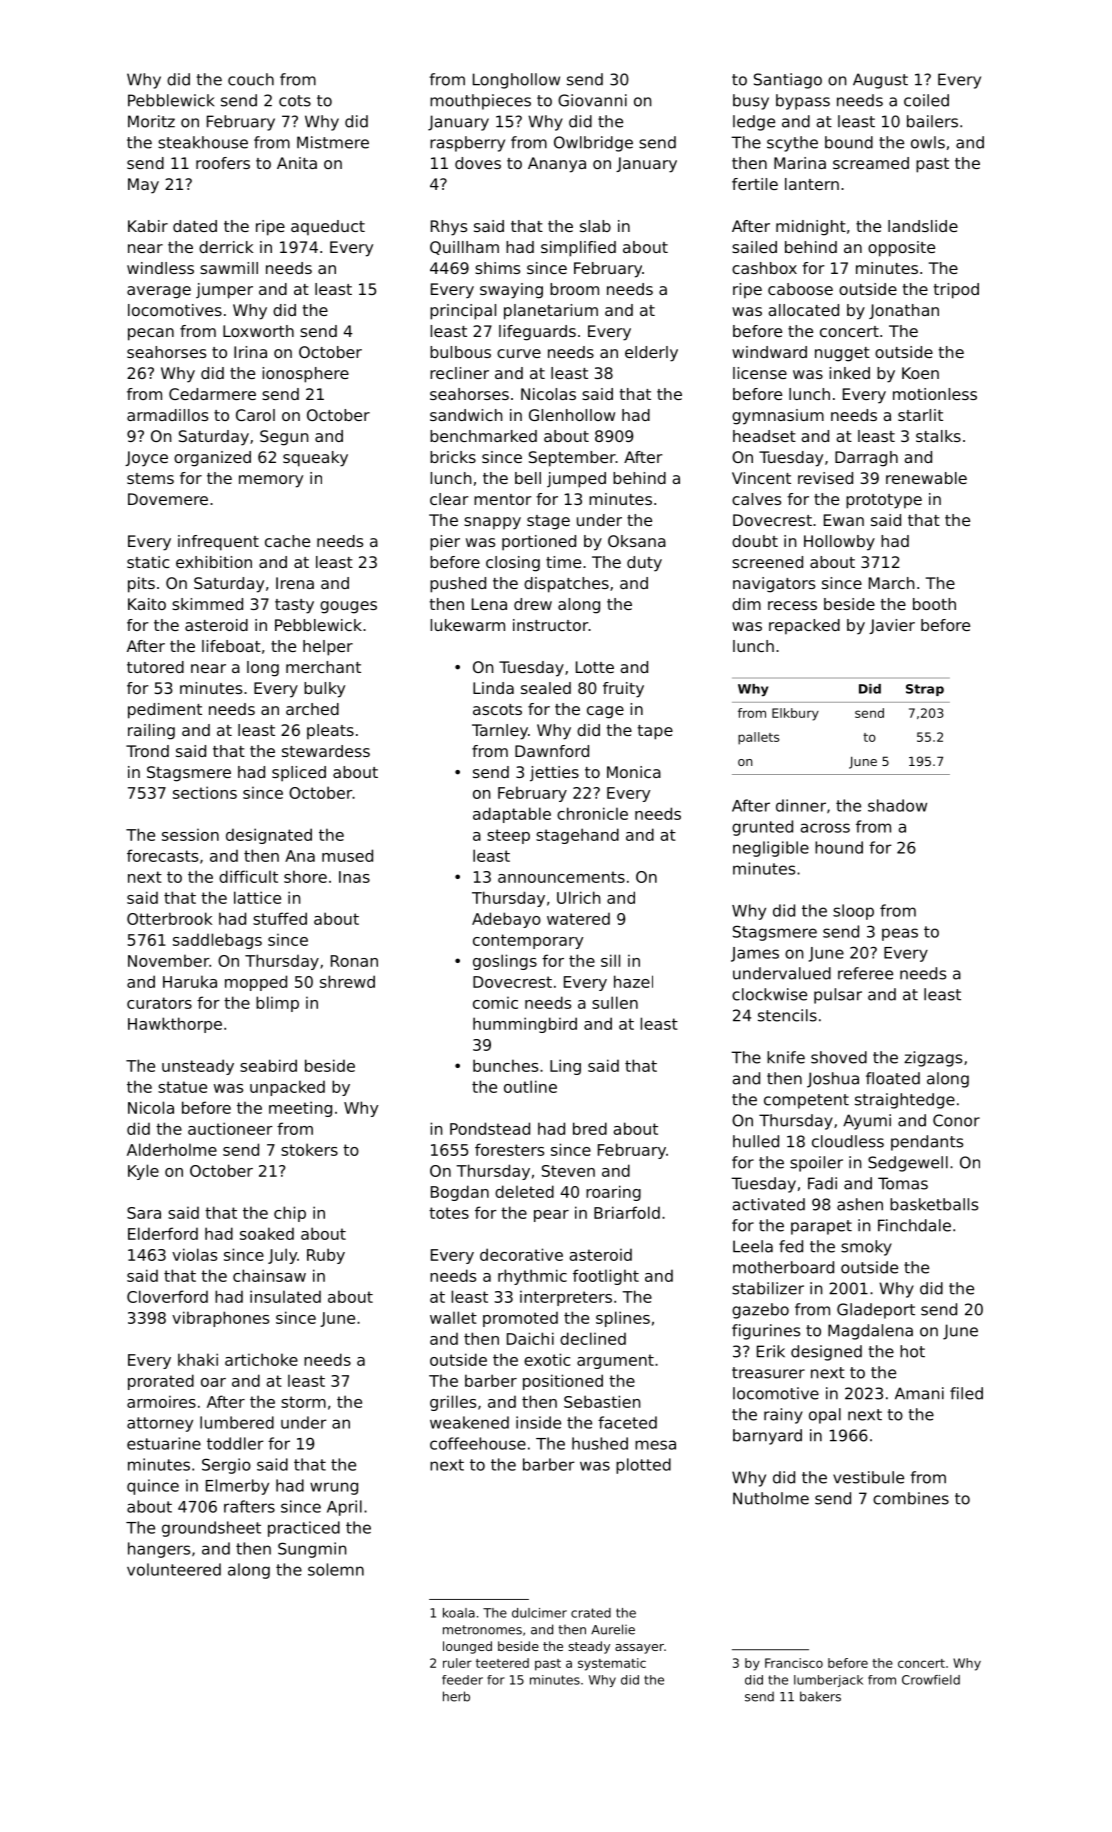 The width and height of the document is (1112, 1832). I want to click on Rhys, so click(449, 228).
